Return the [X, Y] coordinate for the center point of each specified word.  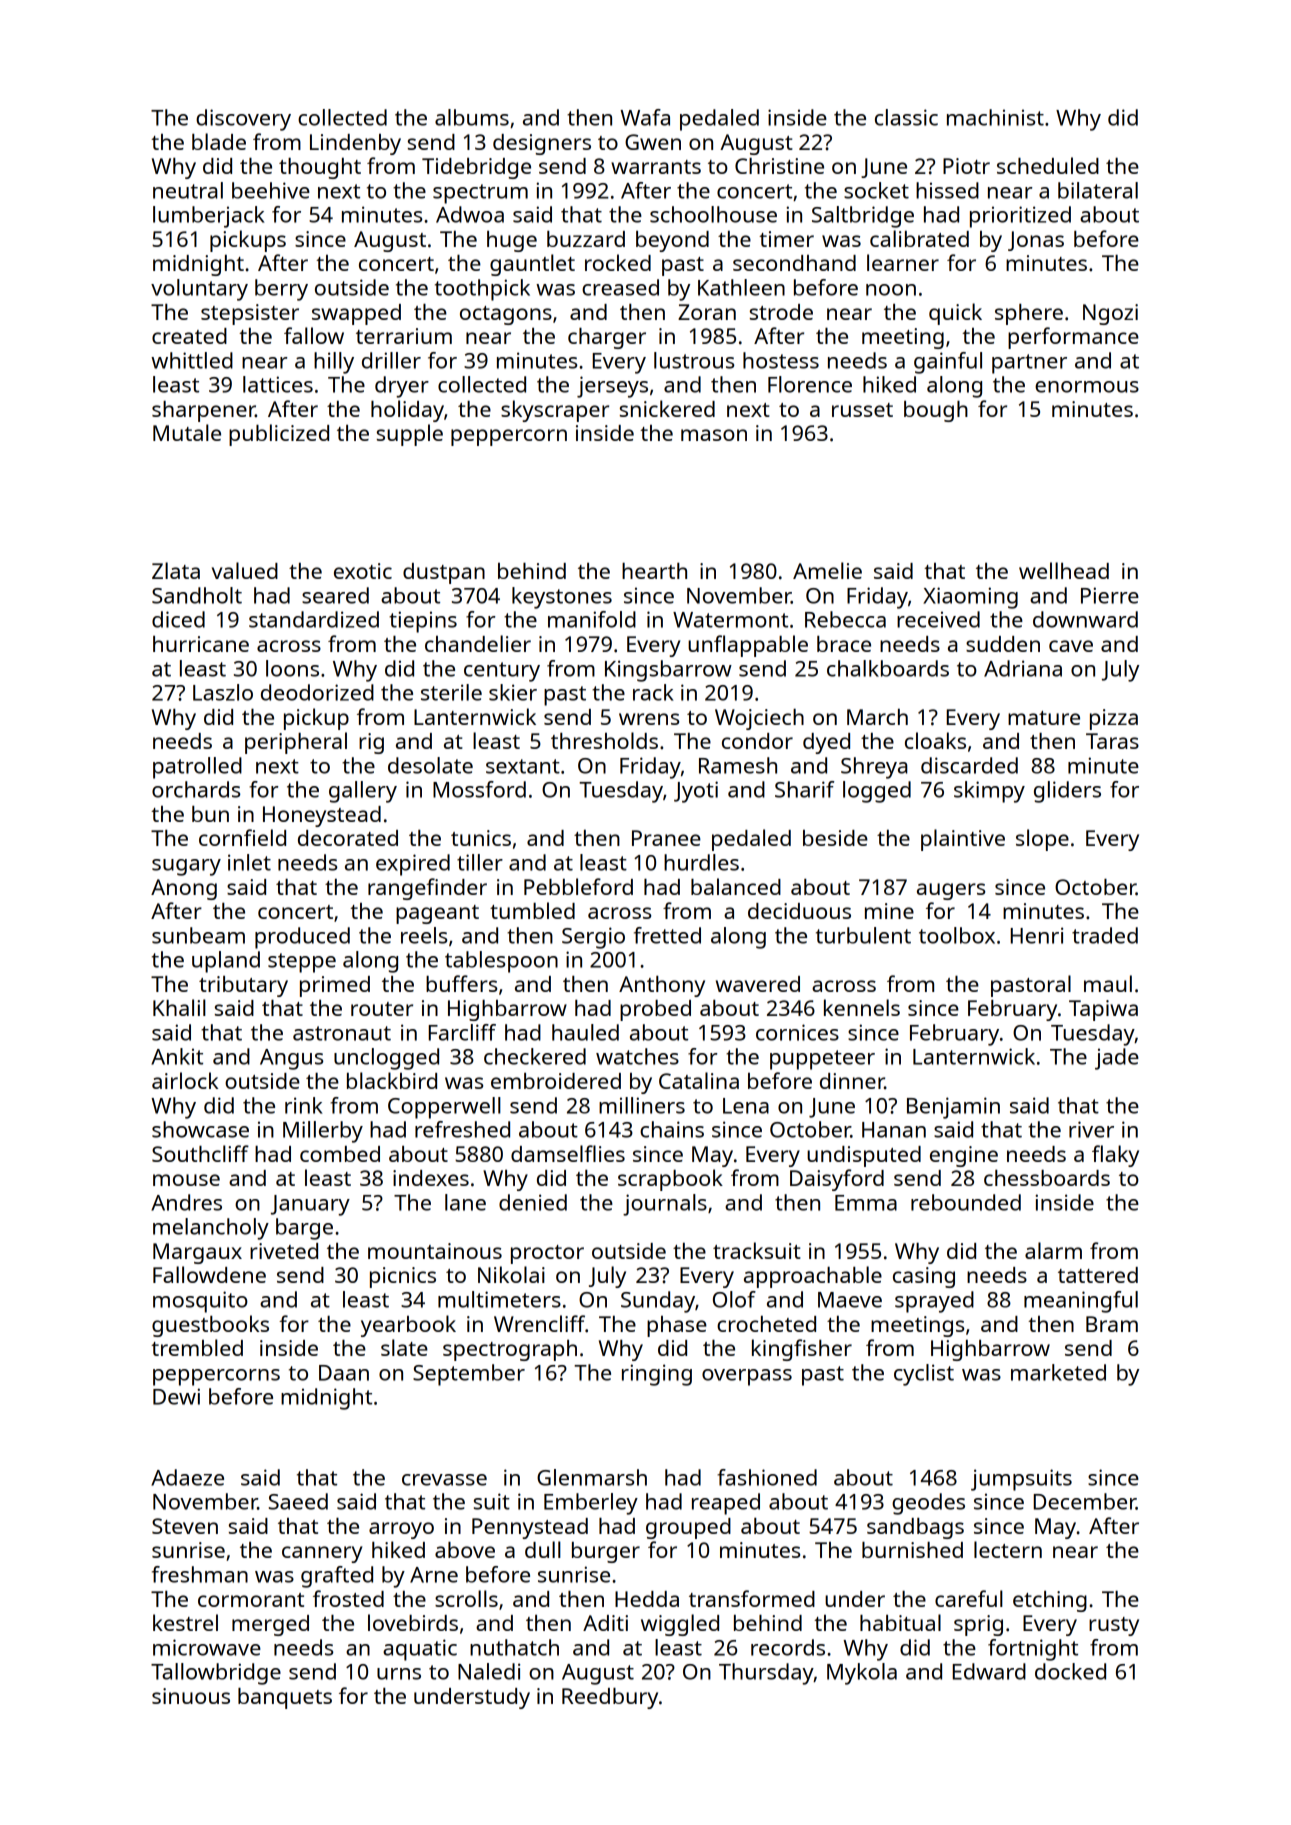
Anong [184, 889]
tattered [1098, 1275]
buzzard [586, 239]
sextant [523, 766]
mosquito [200, 1302]
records [788, 1647]
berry [281, 290]
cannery [322, 1554]
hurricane [201, 644]
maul [1108, 983]
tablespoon [501, 962]
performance [1073, 338]
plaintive [963, 840]
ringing [657, 1375]
